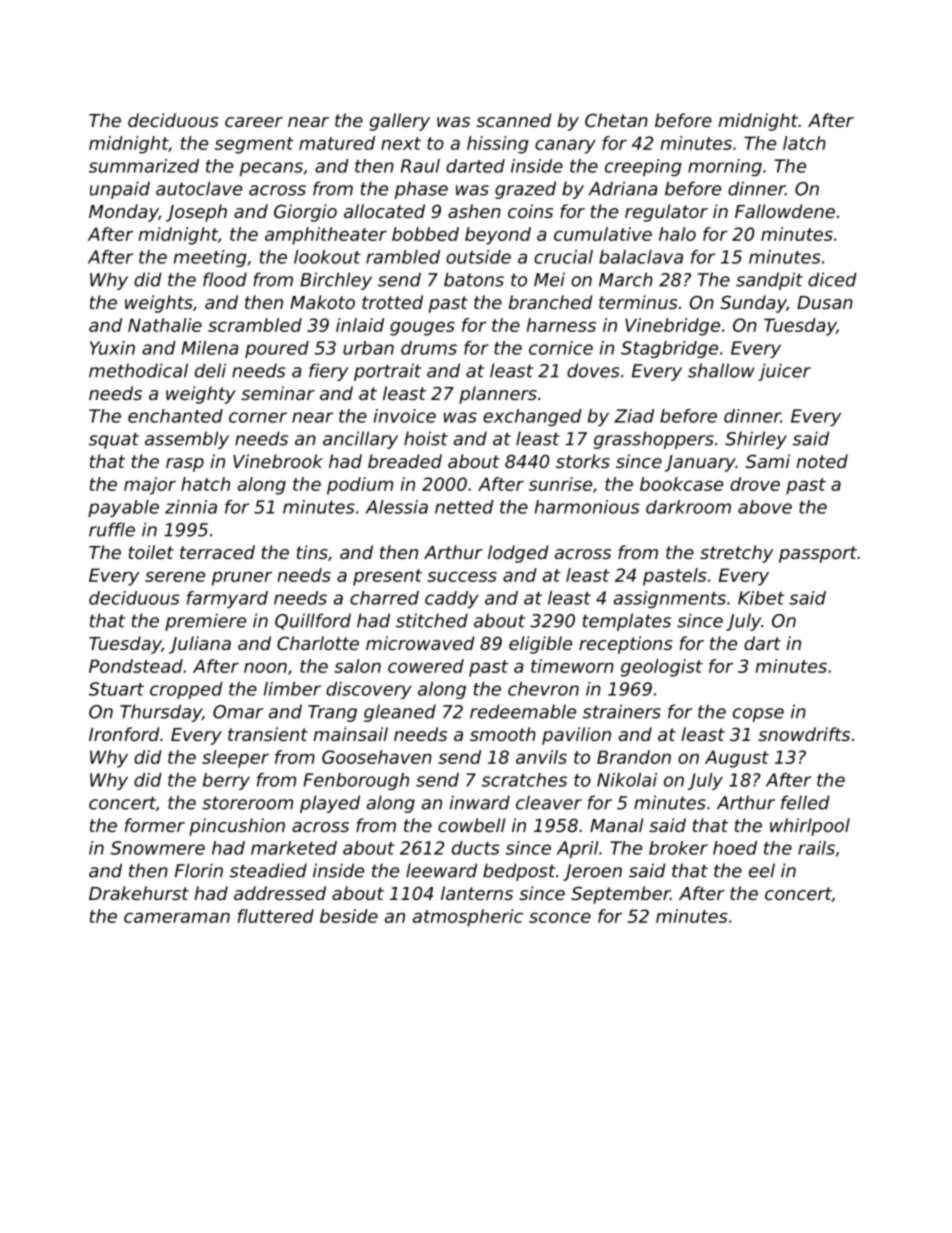  I want to click on latch, so click(804, 143).
